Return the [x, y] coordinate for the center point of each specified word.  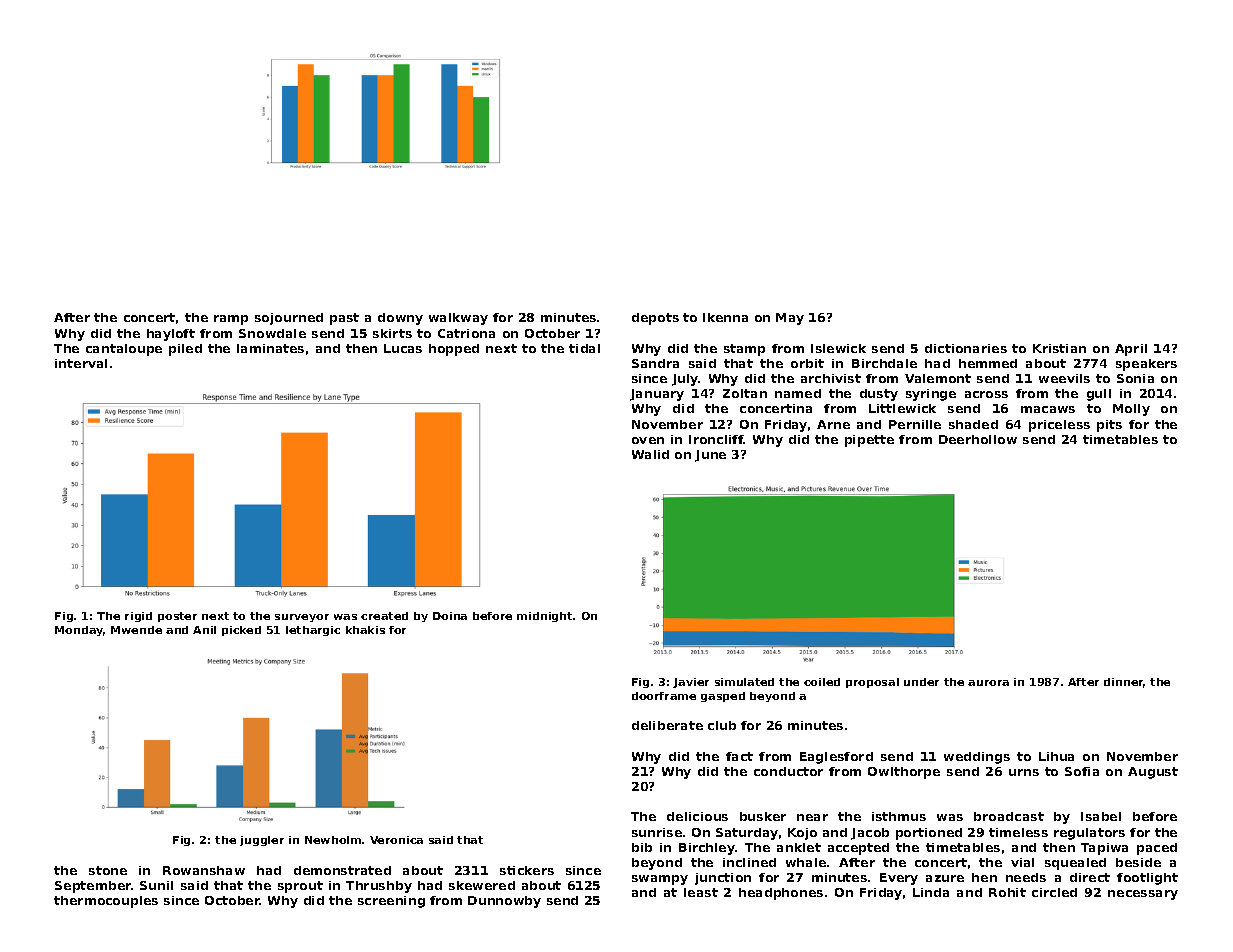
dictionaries [966, 348]
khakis [365, 630]
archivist [831, 378]
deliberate [667, 725]
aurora [988, 683]
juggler [262, 841]
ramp [231, 320]
